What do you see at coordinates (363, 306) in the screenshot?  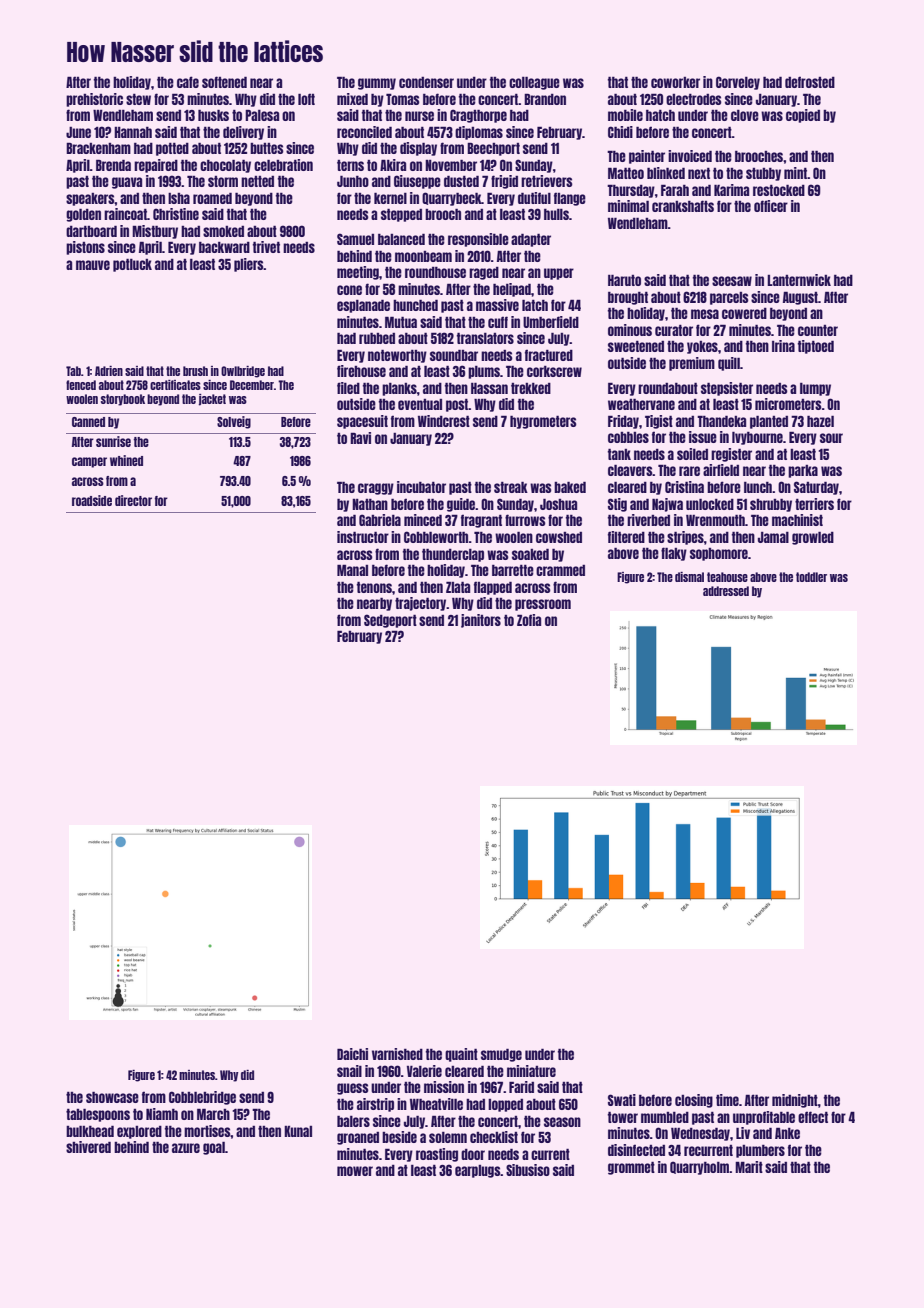 I see `esplanade` at bounding box center [363, 306].
